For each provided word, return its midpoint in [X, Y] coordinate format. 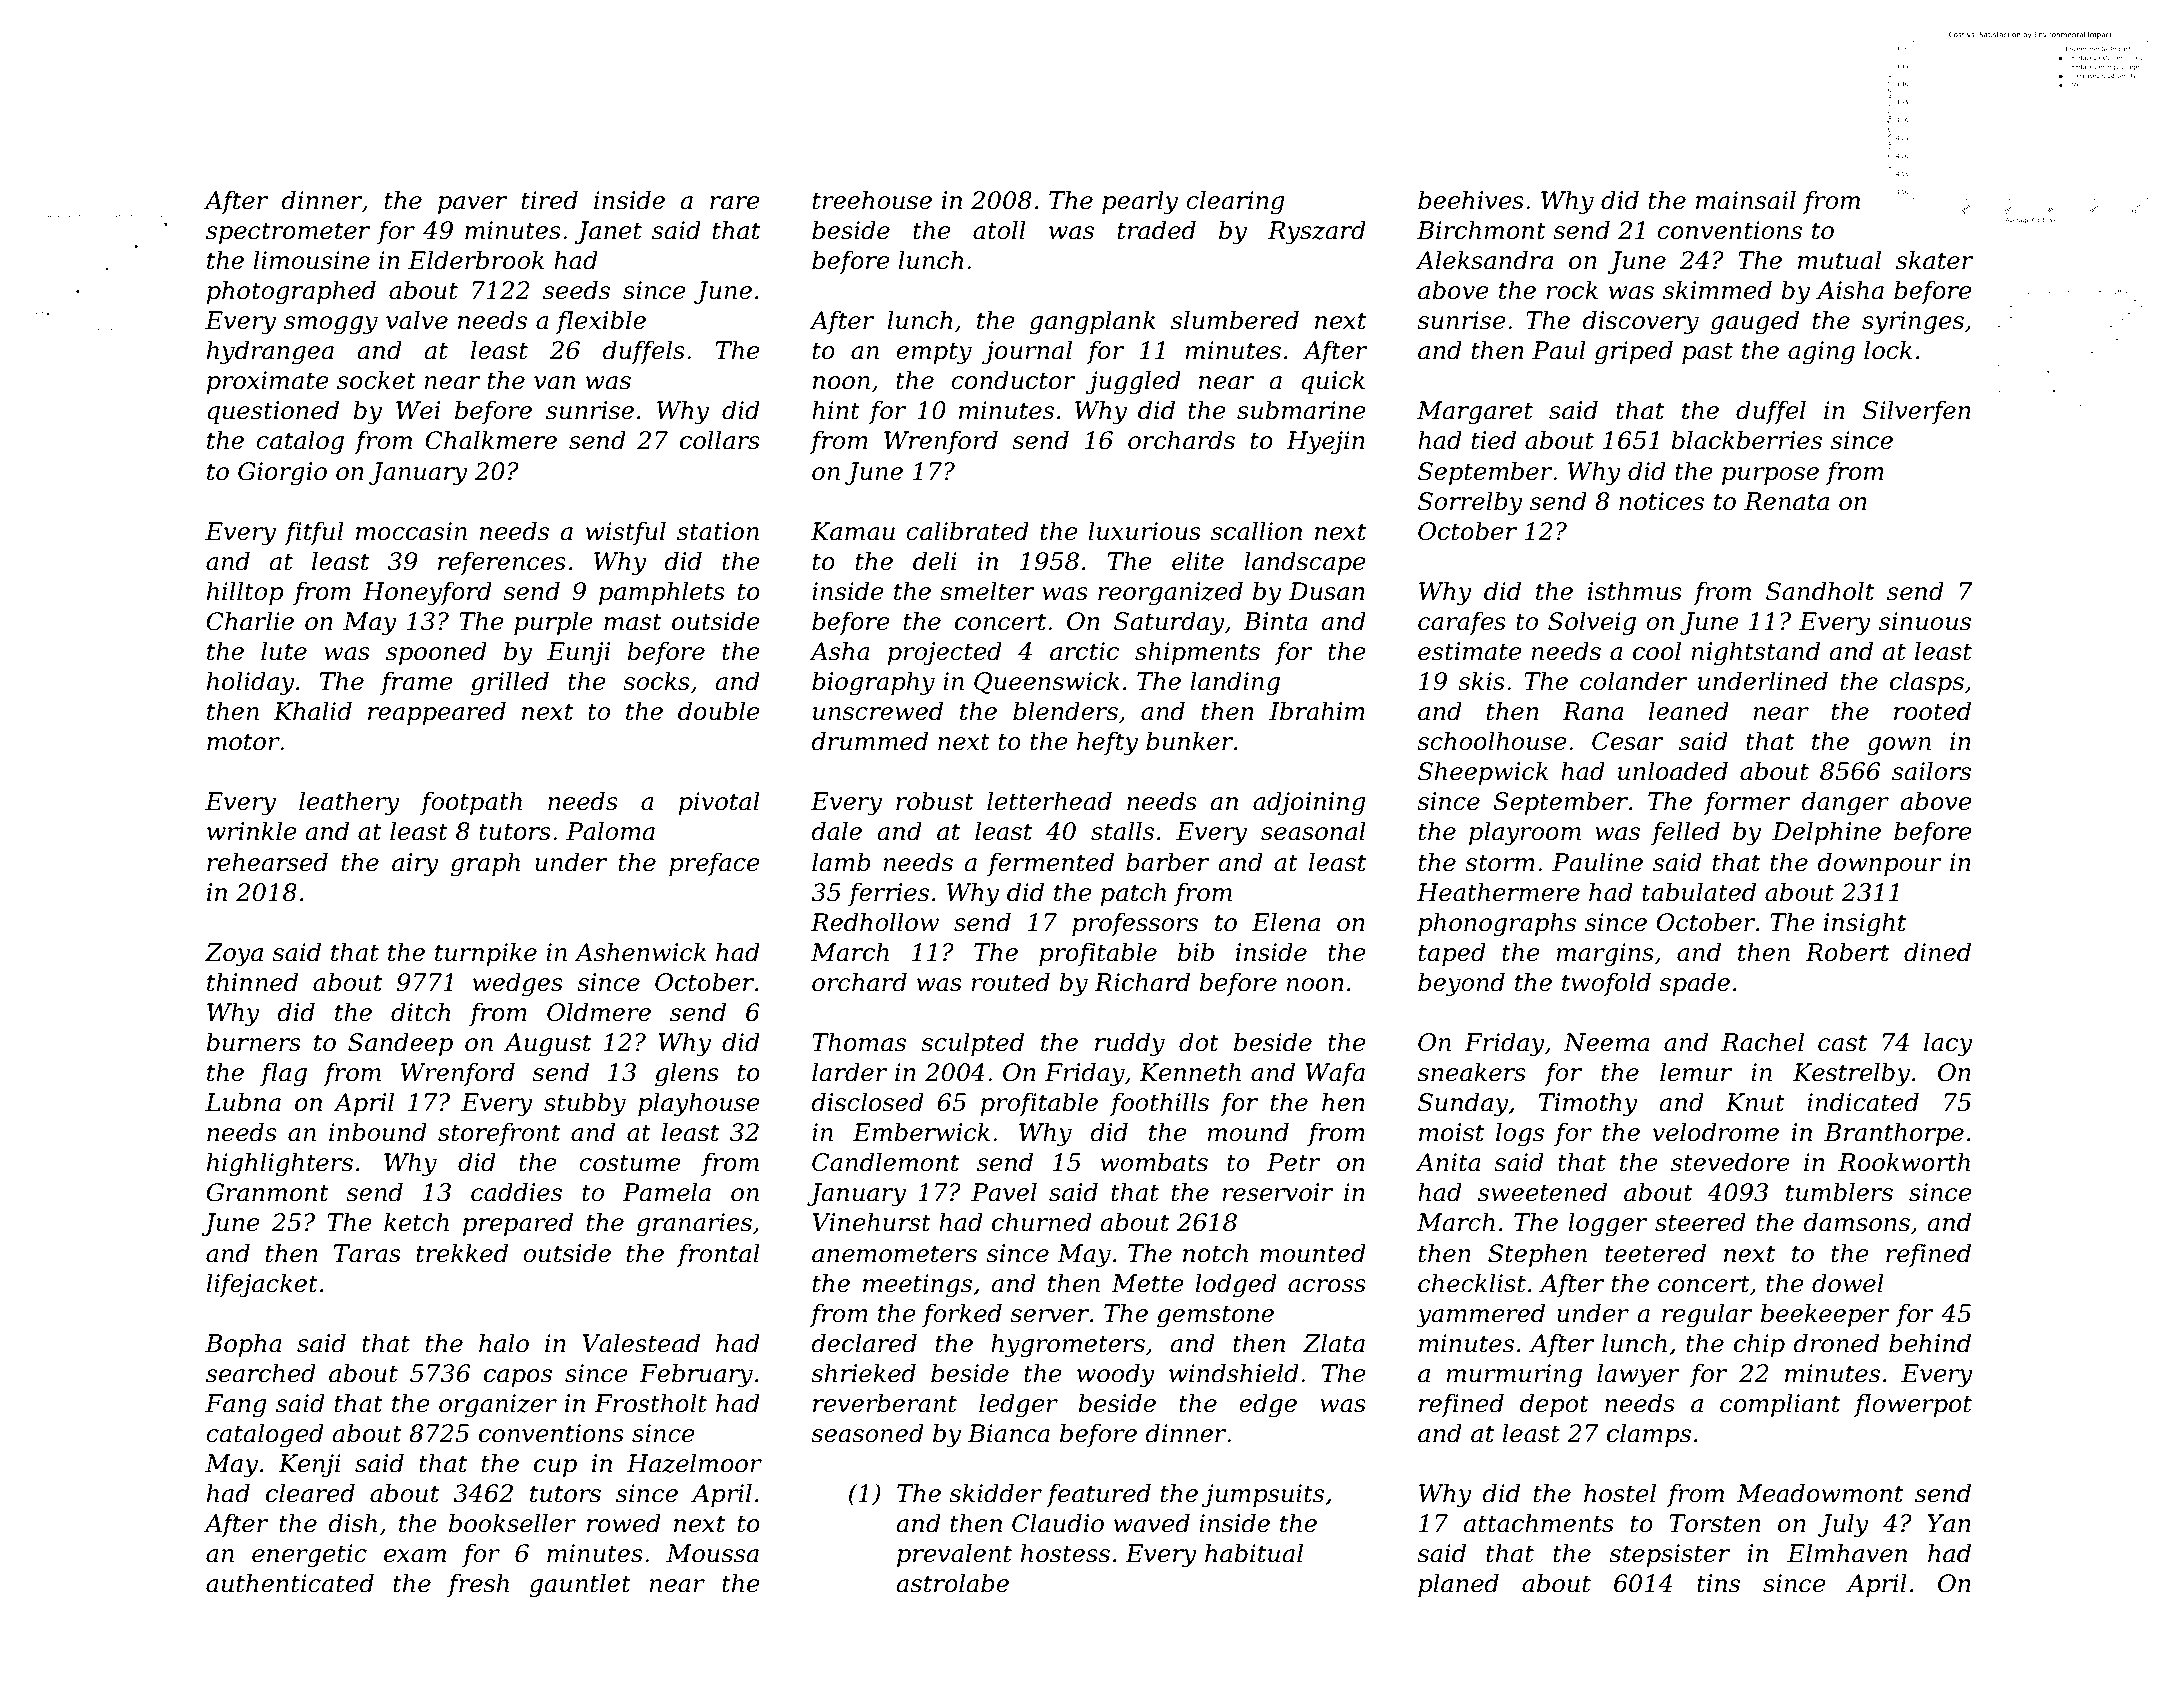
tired [549, 200]
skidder [995, 1493]
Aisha [1850, 290]
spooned [436, 653]
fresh [478, 1585]
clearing [1235, 202]
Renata [1786, 501]
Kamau [853, 531]
